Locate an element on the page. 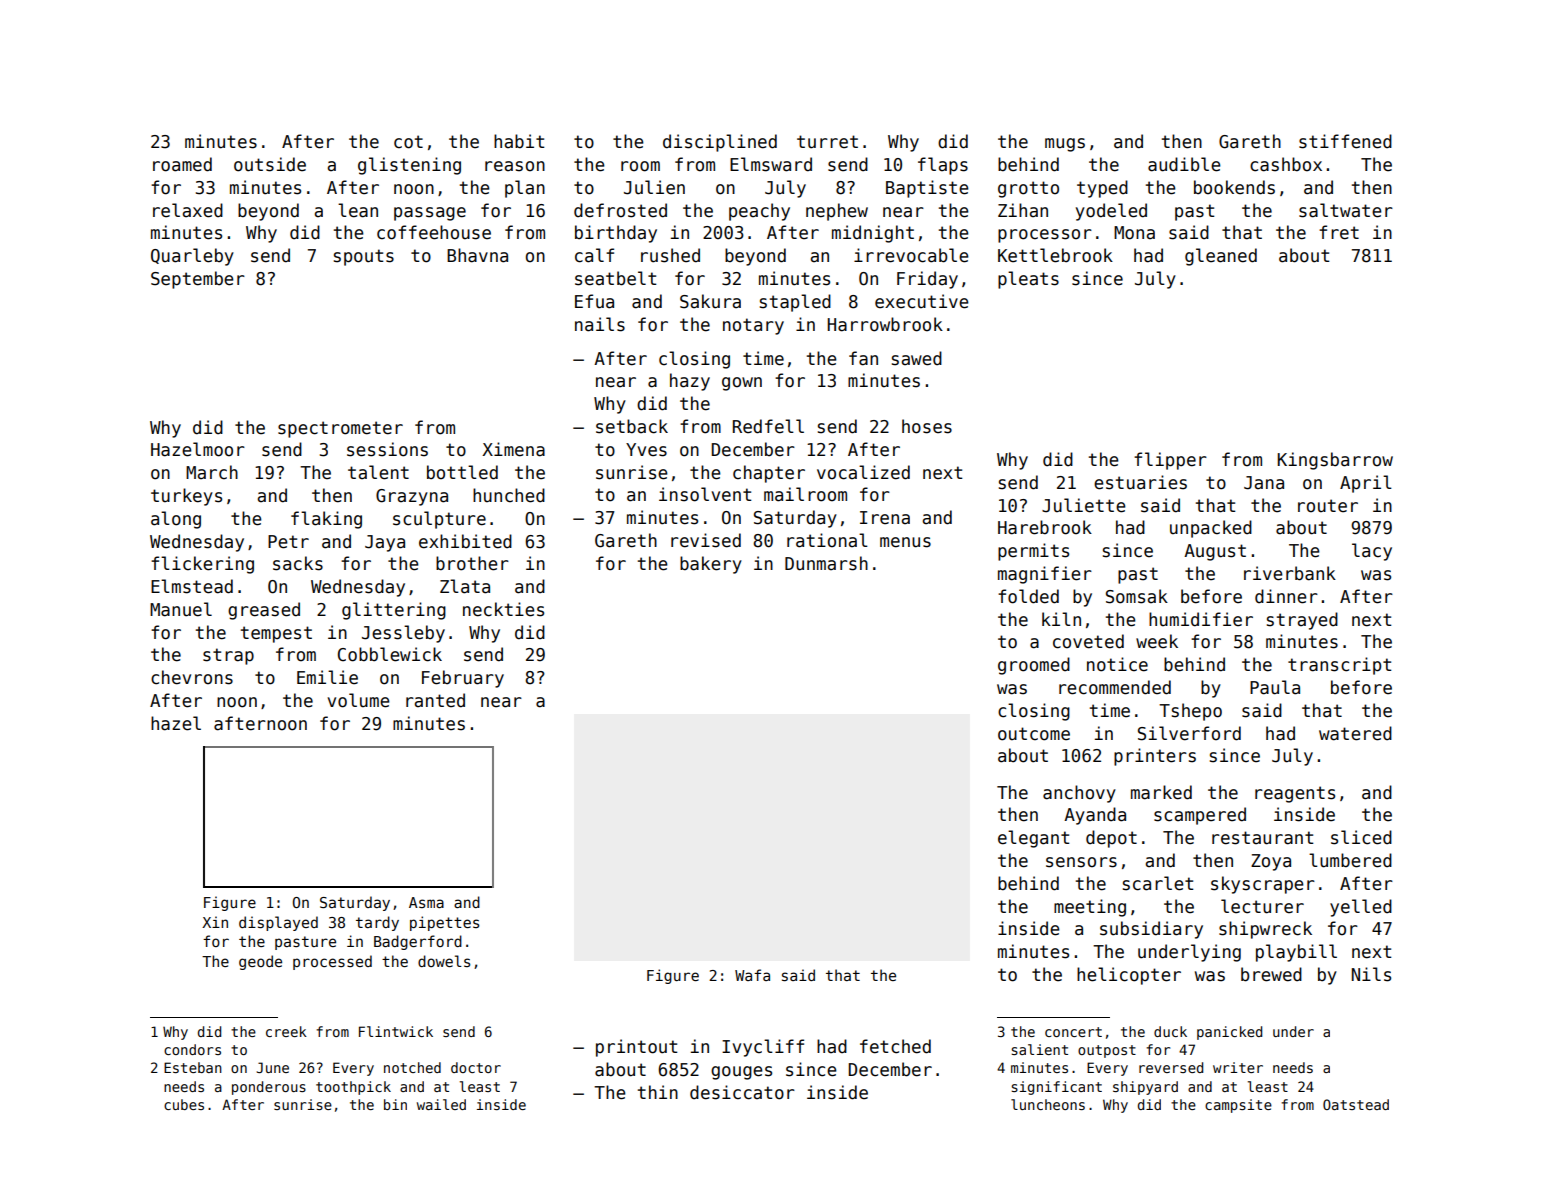 Image resolution: width=1543 pixels, height=1192 pixels. Flintwick is located at coordinates (396, 1031).
